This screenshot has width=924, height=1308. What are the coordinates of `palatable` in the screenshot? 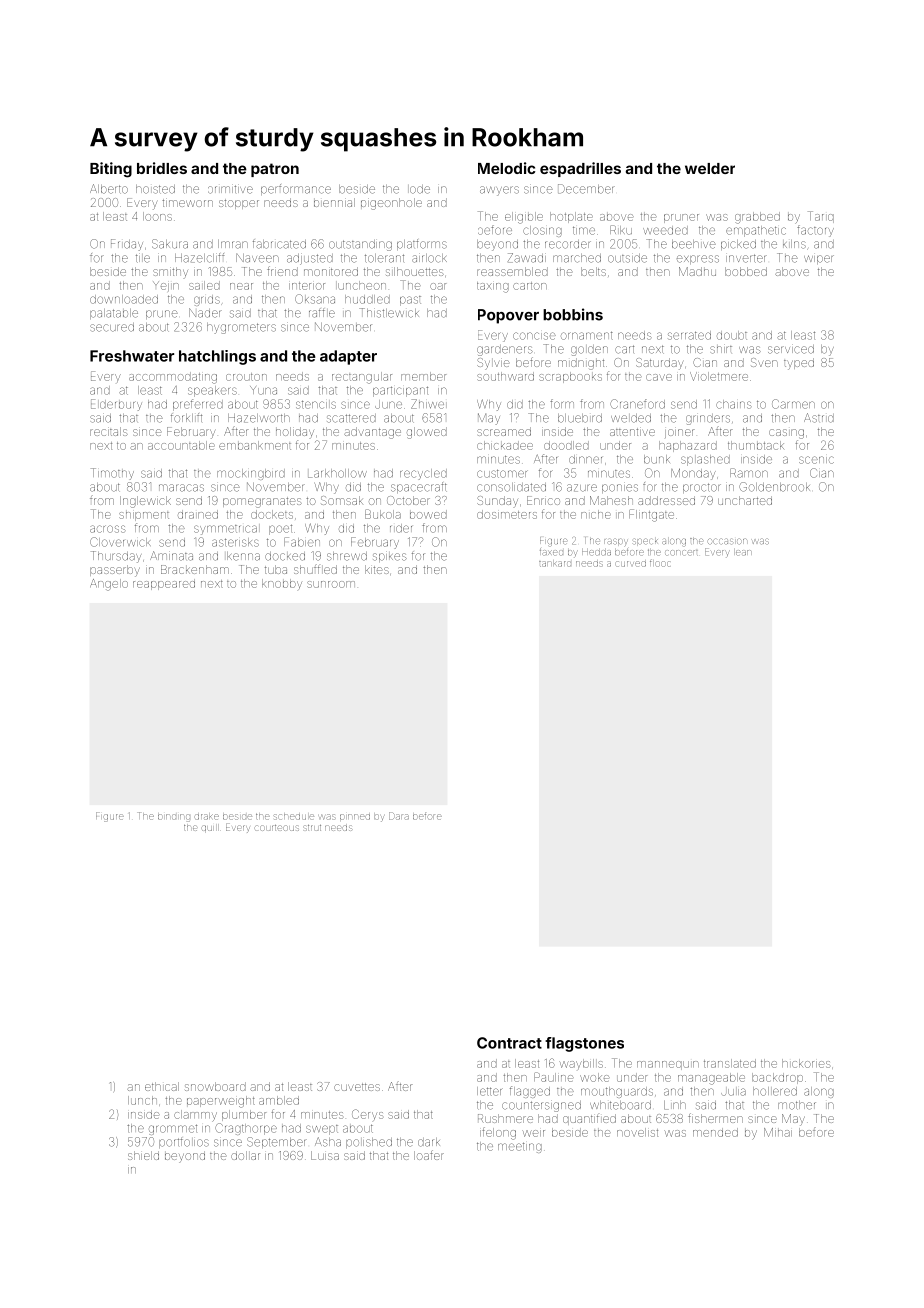 It's located at (114, 314).
